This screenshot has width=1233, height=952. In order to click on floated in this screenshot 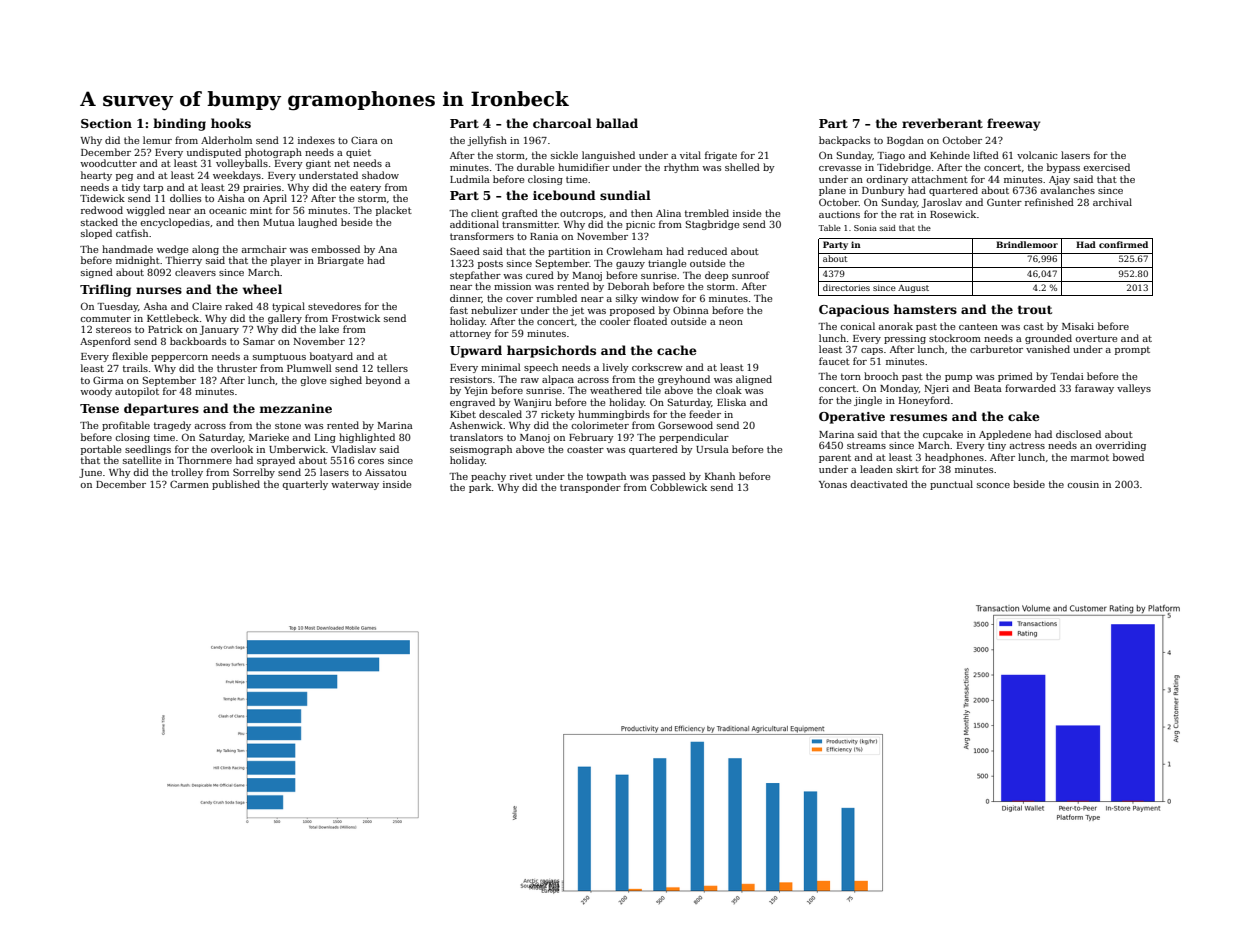, I will do `click(650, 321)`.
